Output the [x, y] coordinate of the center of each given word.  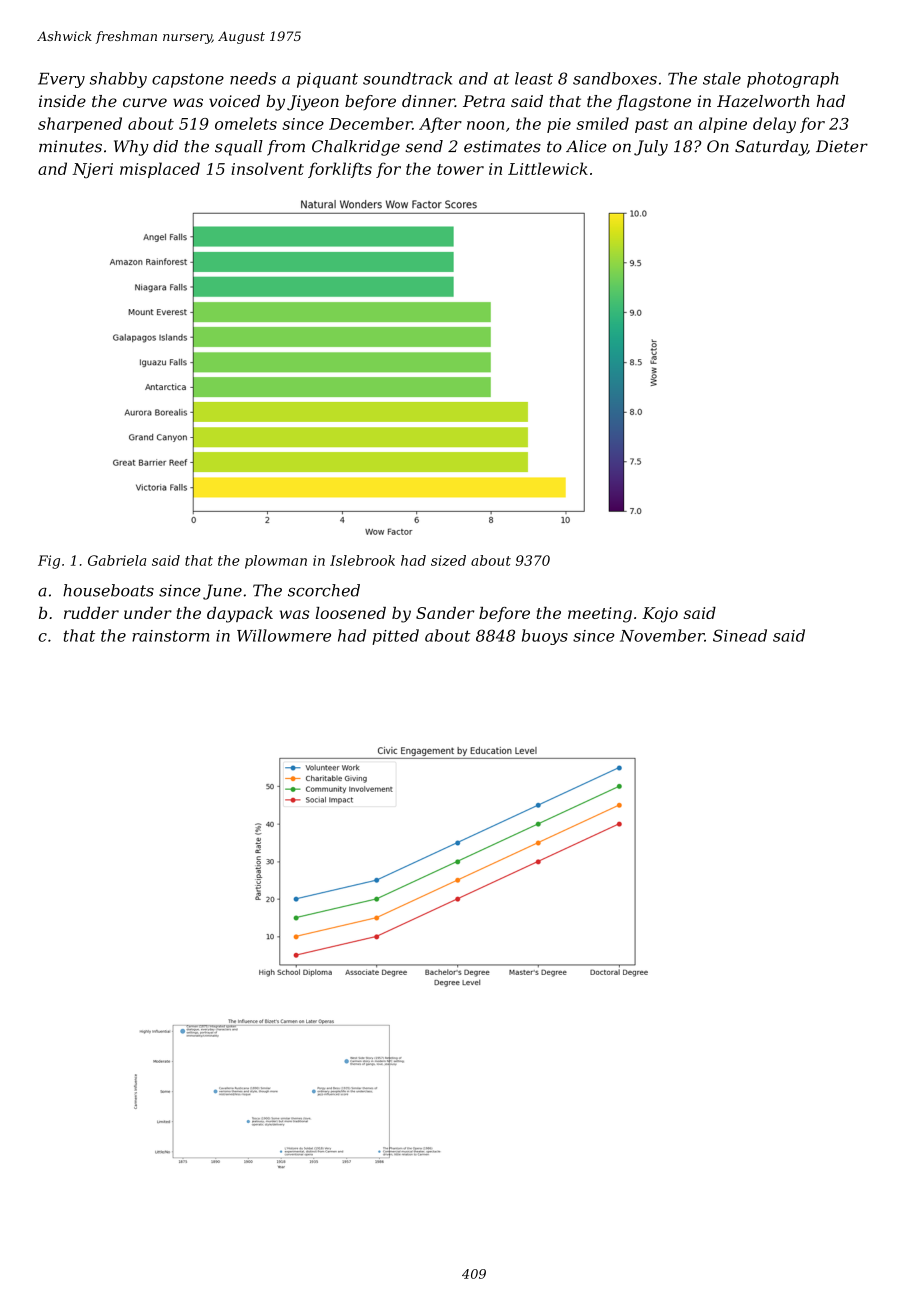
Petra [484, 101]
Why [131, 148]
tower [460, 169]
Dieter [842, 146]
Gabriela [117, 560]
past [652, 126]
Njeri [92, 170]
